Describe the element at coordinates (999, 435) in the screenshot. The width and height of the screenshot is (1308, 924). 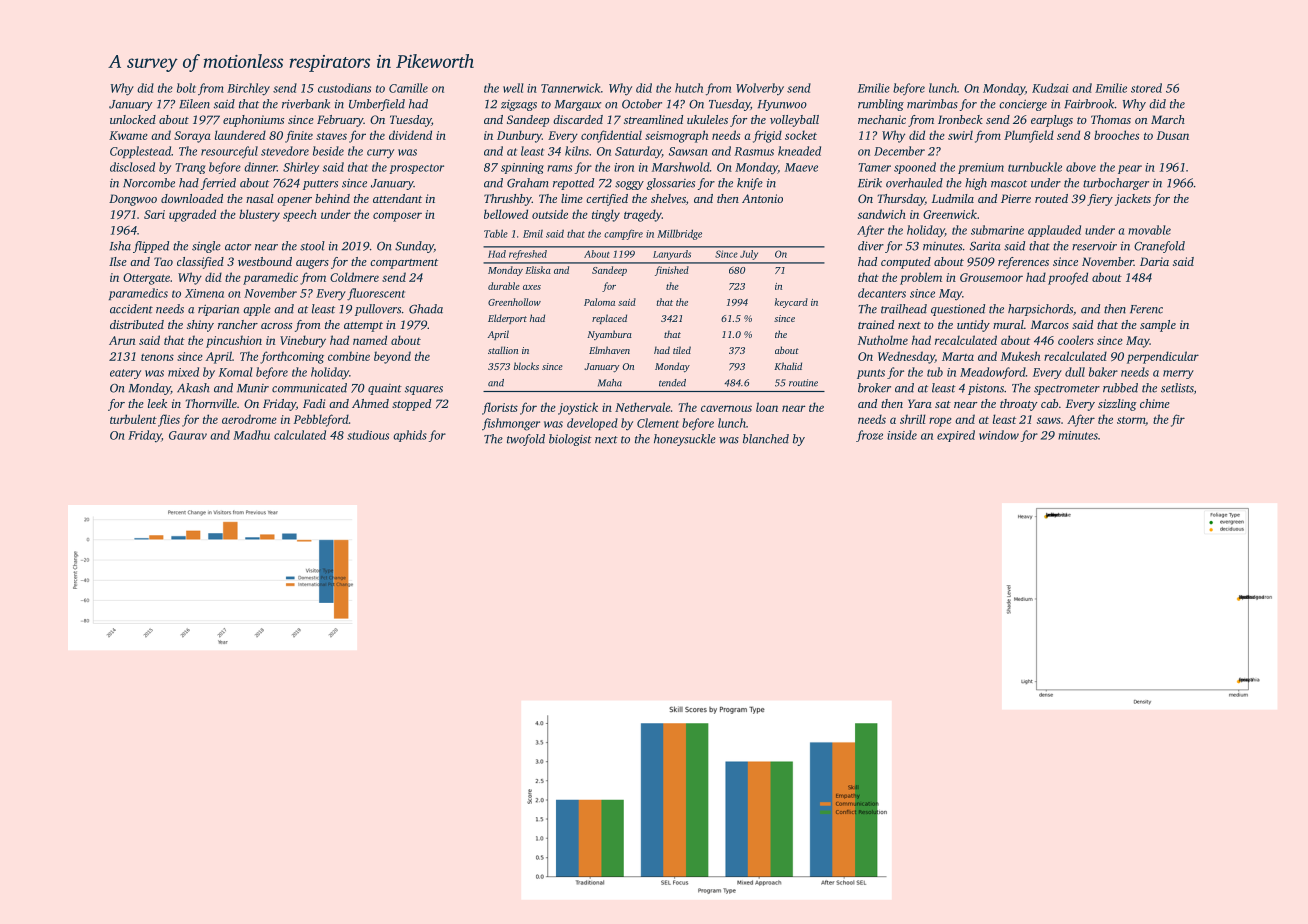
I see `window` at that location.
